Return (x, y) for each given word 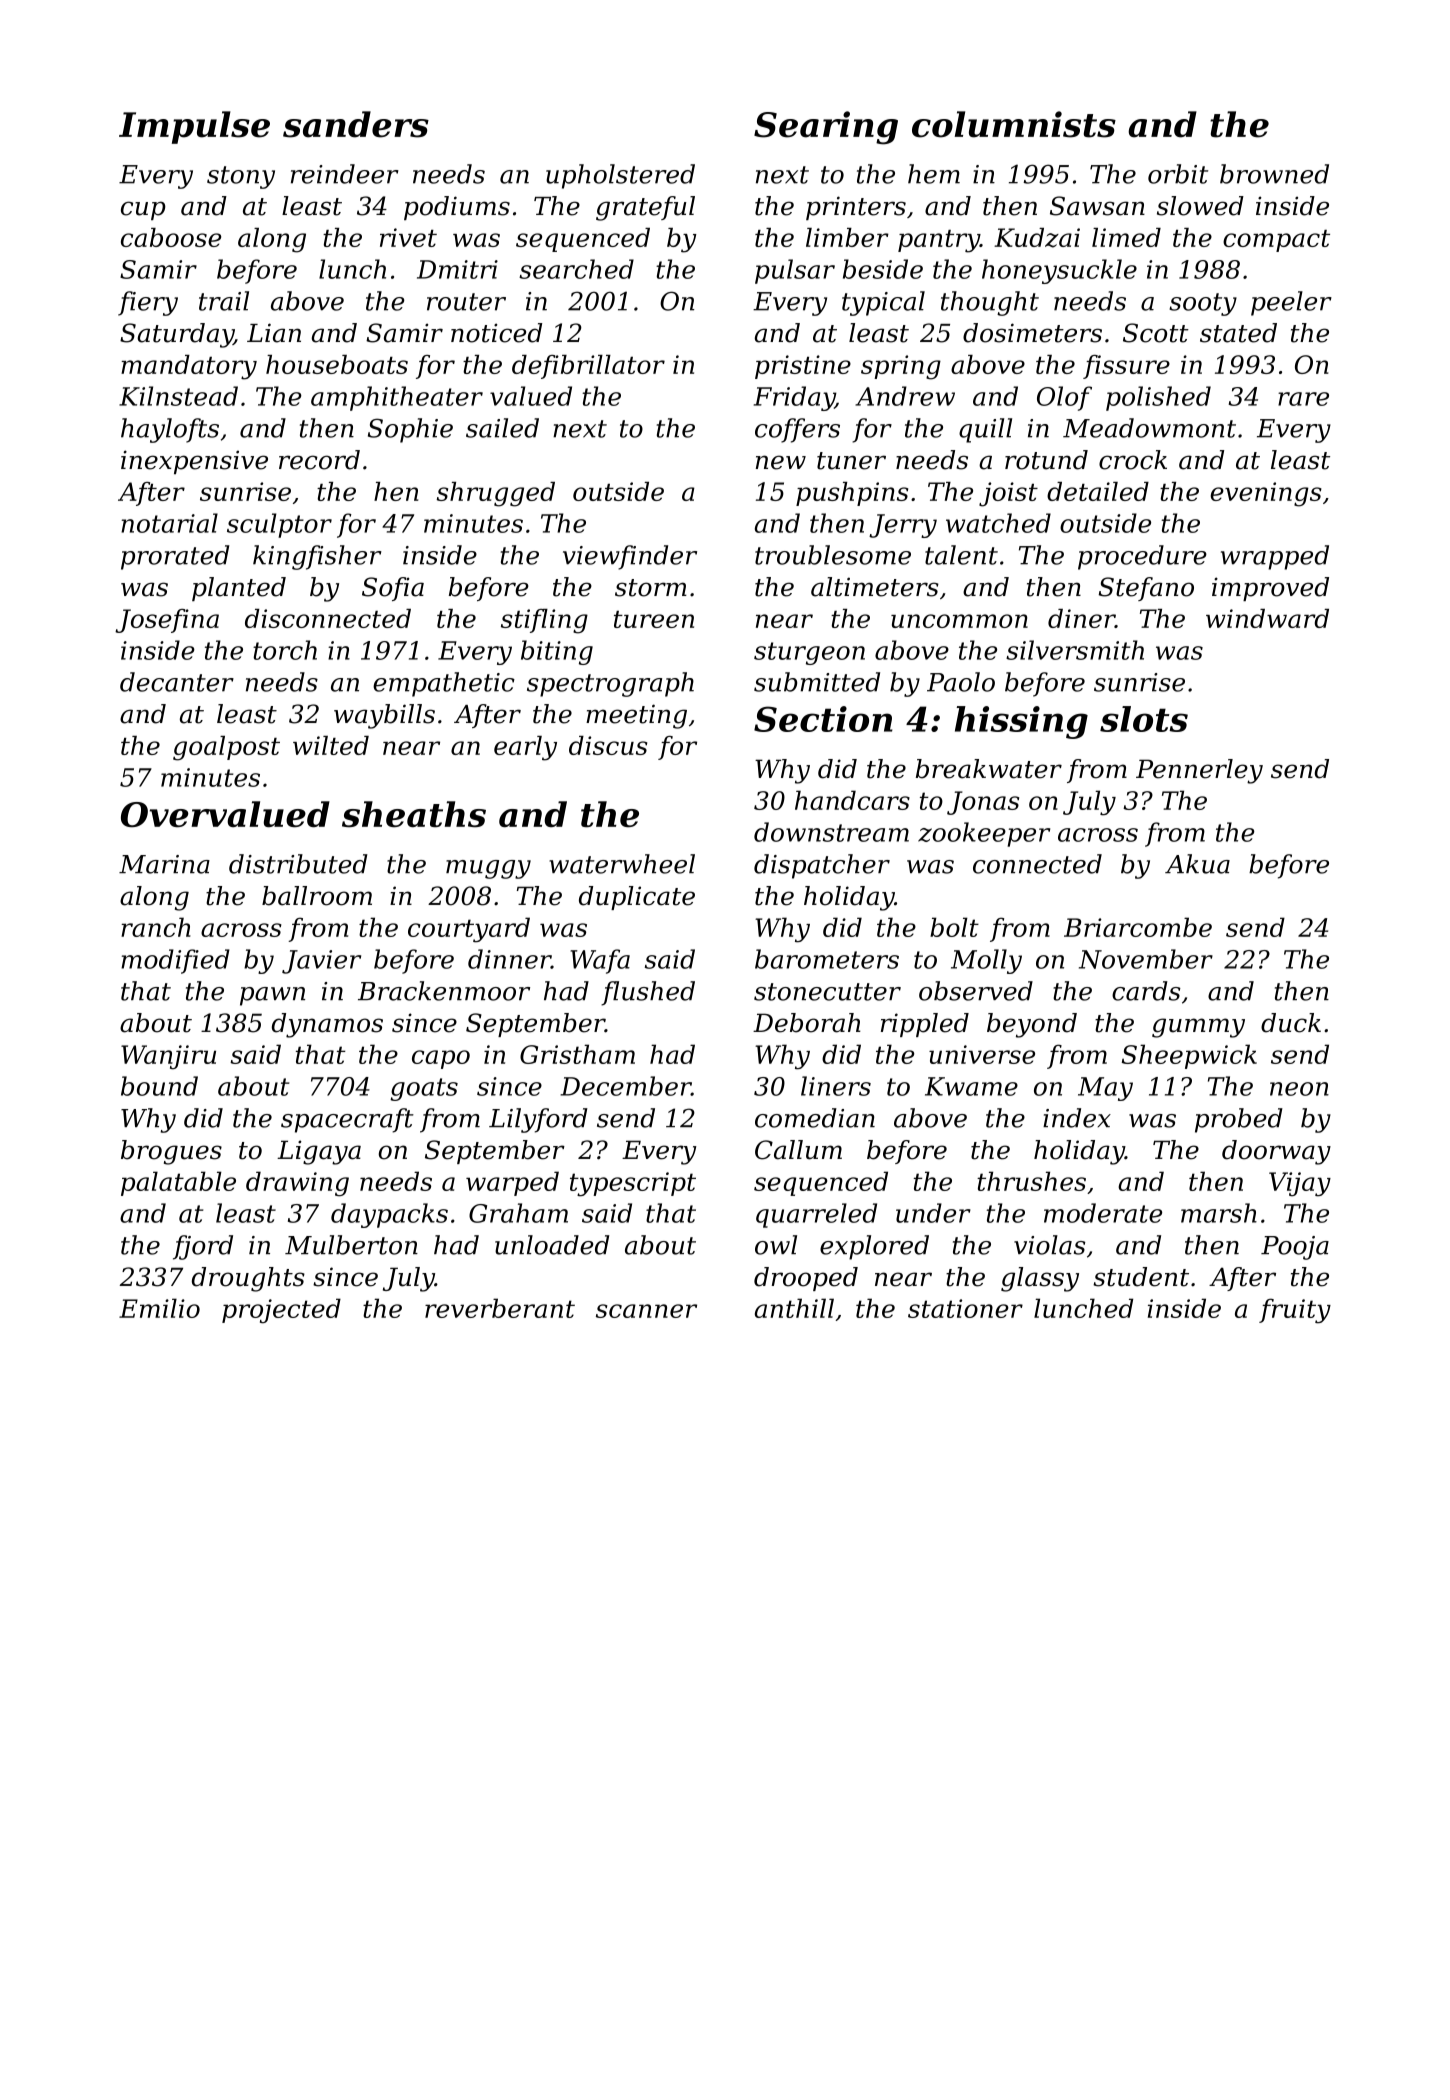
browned (1274, 174)
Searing (826, 128)
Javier (321, 962)
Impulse (194, 127)
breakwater (989, 769)
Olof (1064, 398)
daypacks (389, 1215)
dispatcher (822, 866)
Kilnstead (178, 396)
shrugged (496, 494)
